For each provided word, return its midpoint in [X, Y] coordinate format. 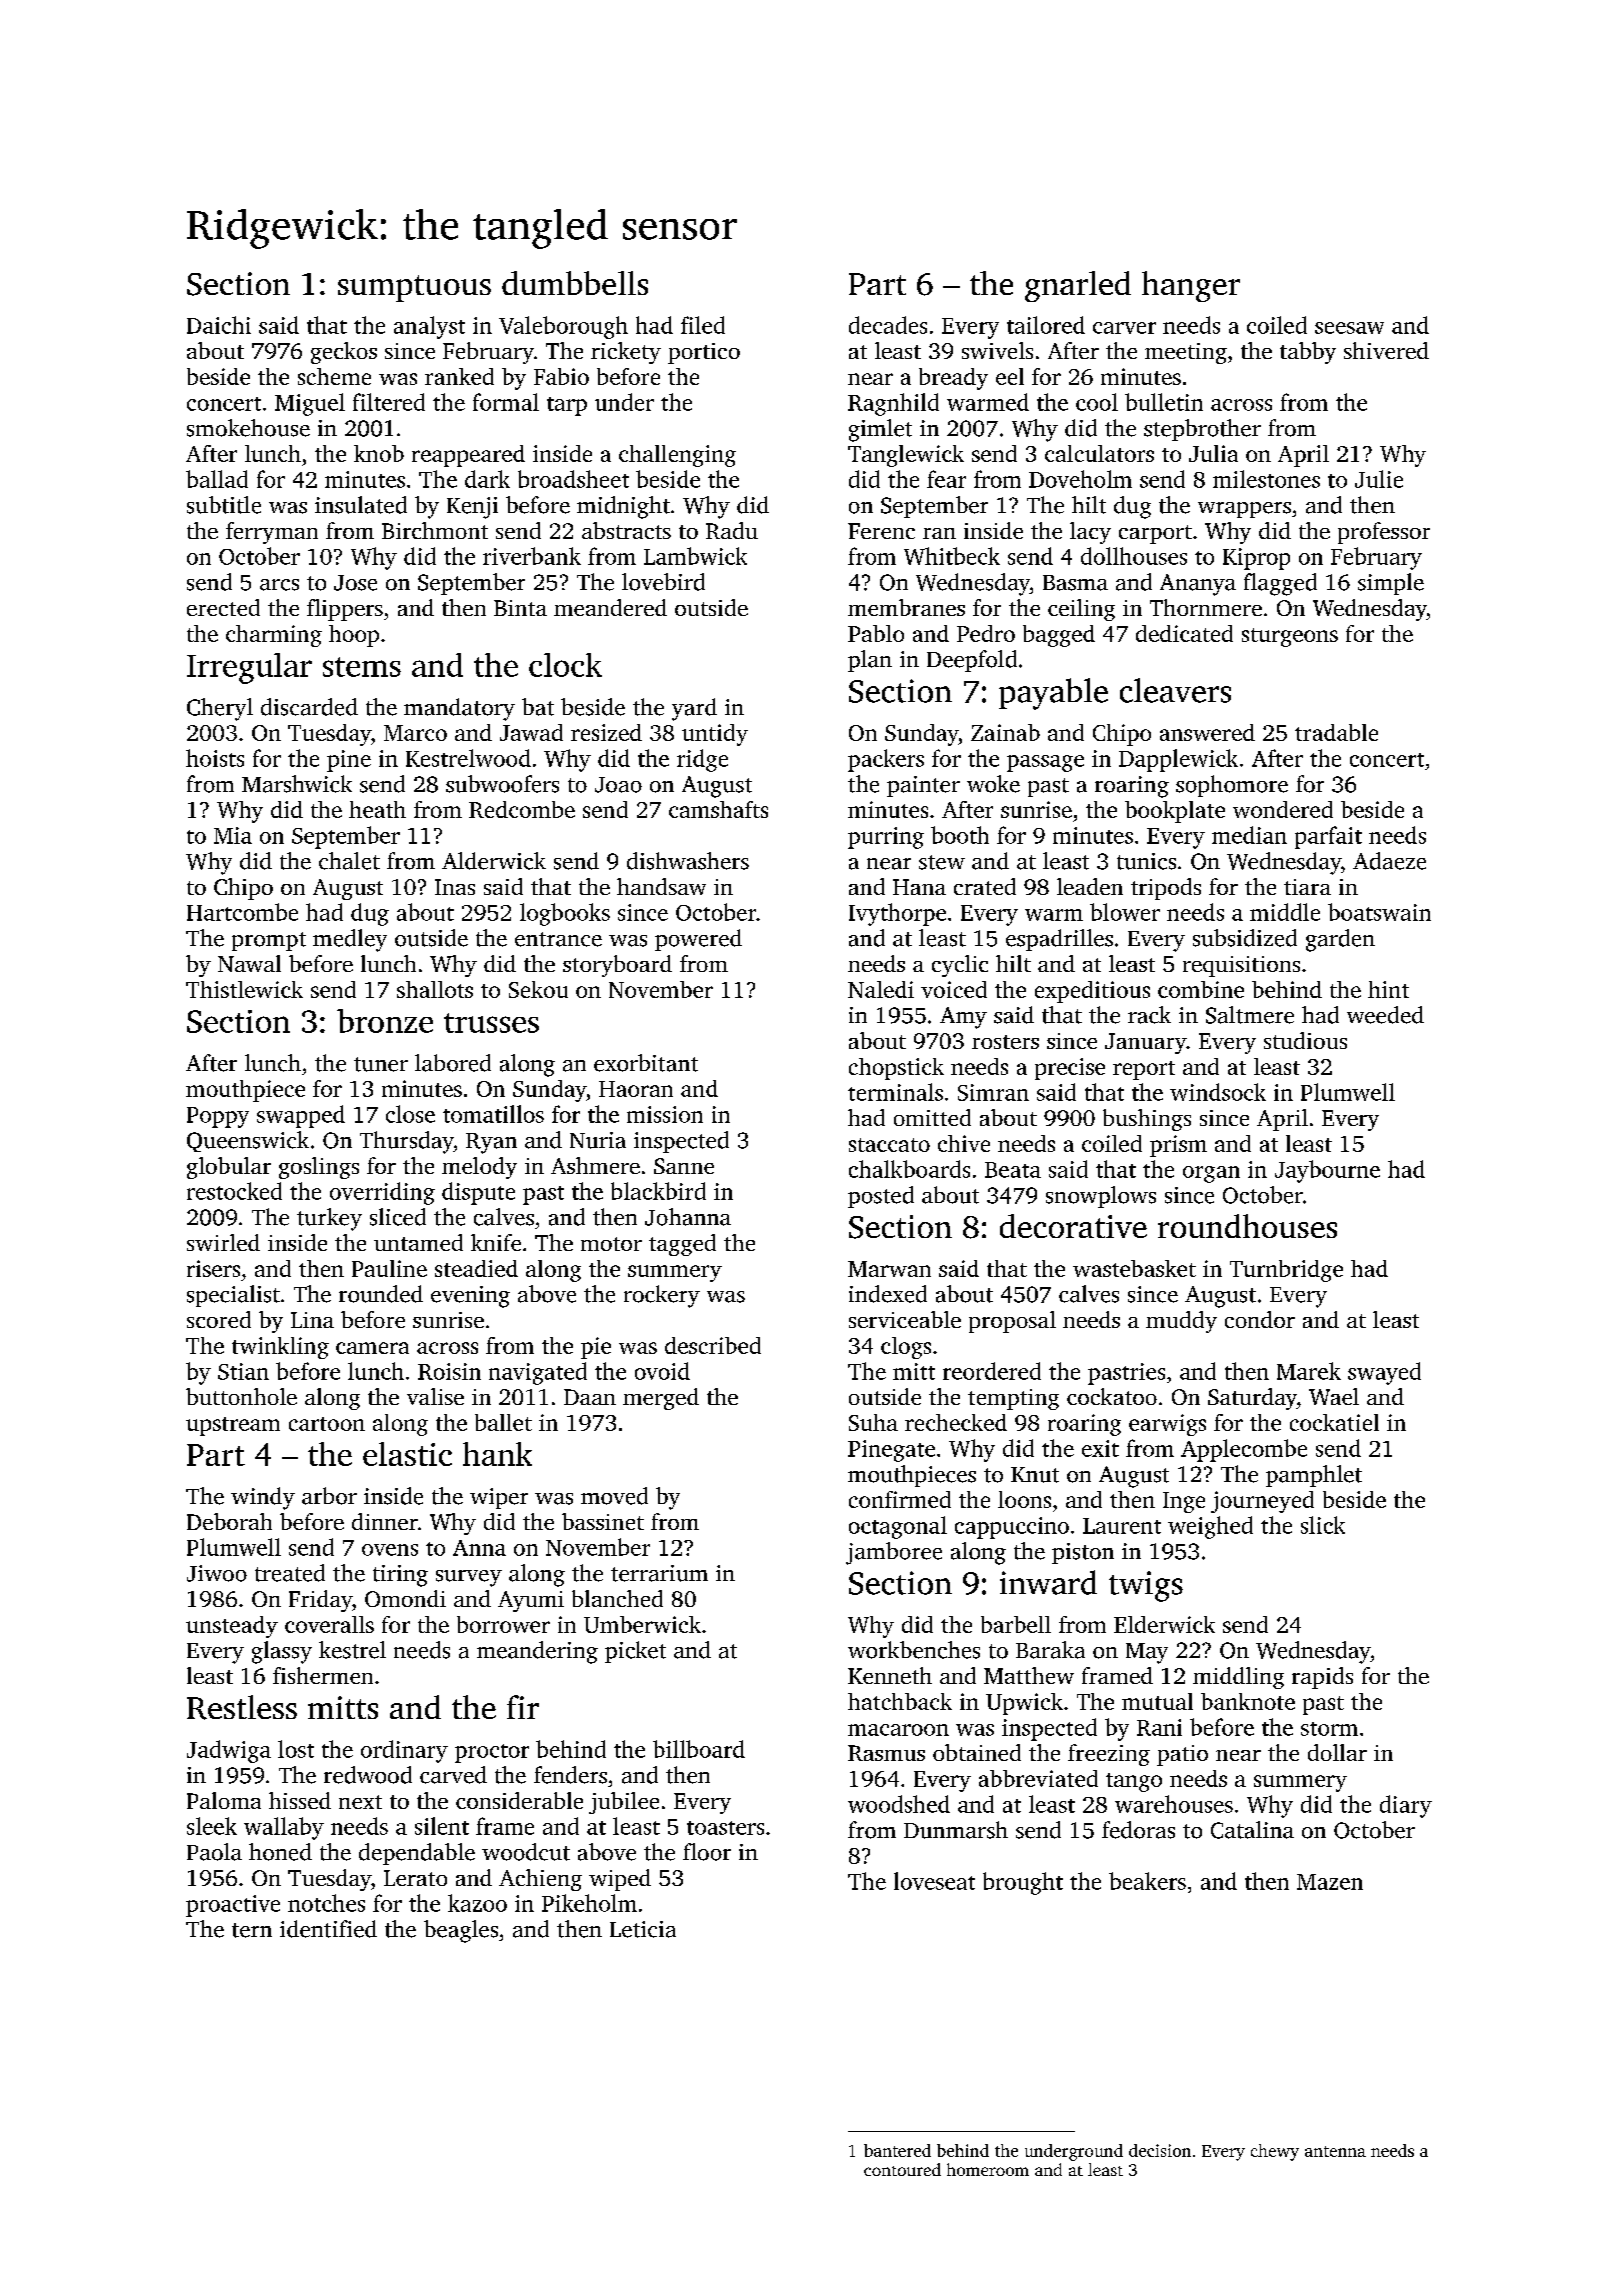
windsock [1218, 1092]
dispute [478, 1193]
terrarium [659, 1573]
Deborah [229, 1521]
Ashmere [595, 1165]
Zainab [1005, 732]
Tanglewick [906, 456]
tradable [1336, 732]
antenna [1335, 2151]
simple [1391, 584]
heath [377, 809]
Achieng [540, 1880]
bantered [897, 2150]
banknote [1248, 1701]
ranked [459, 376]
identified [328, 1929]
